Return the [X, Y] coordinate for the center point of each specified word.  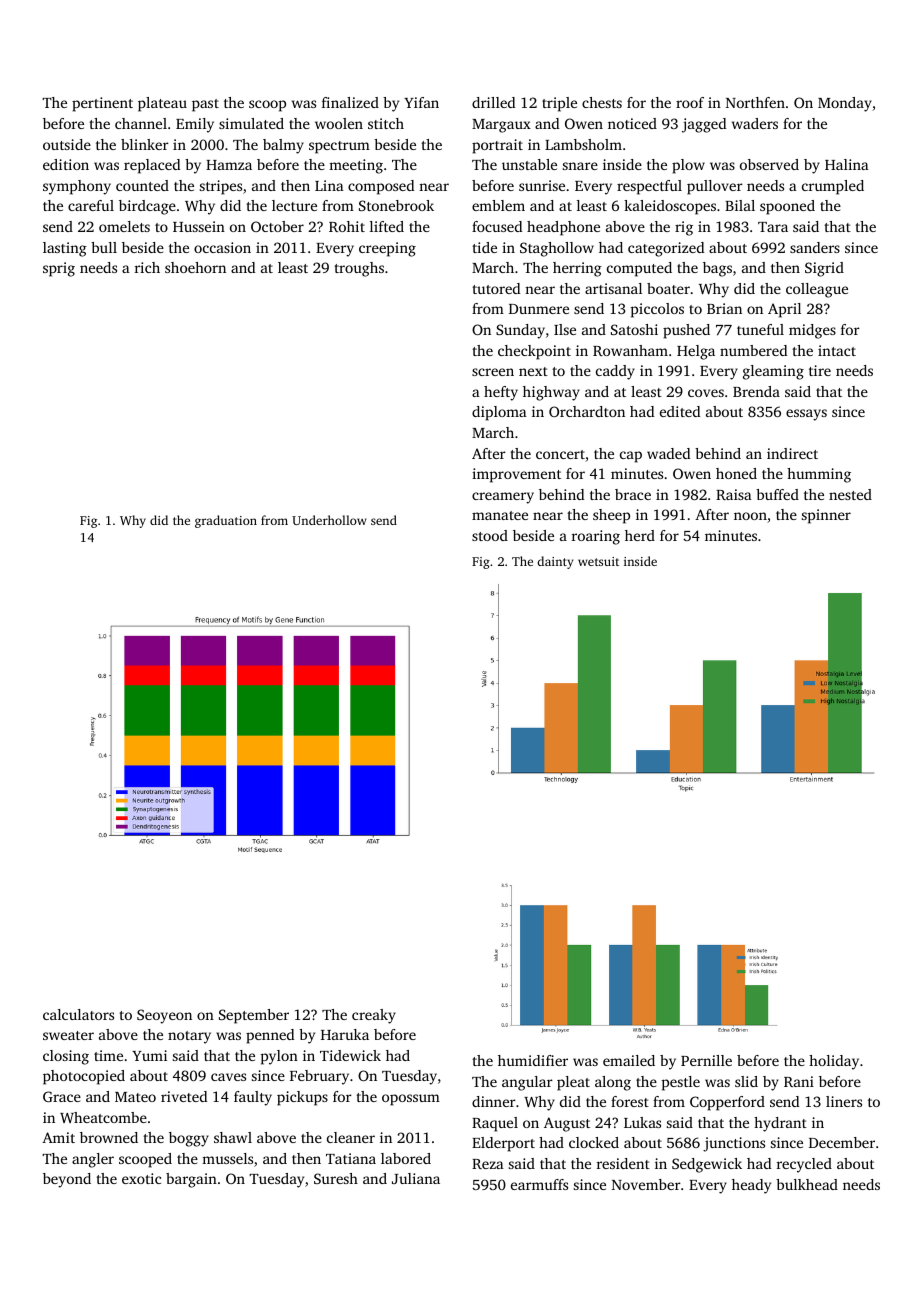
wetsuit [598, 561]
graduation [226, 521]
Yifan [421, 102]
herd [640, 535]
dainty [555, 562]
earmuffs [539, 1184]
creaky [374, 1016]
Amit [58, 1137]
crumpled [833, 187]
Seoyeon [164, 1016]
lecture [294, 205]
